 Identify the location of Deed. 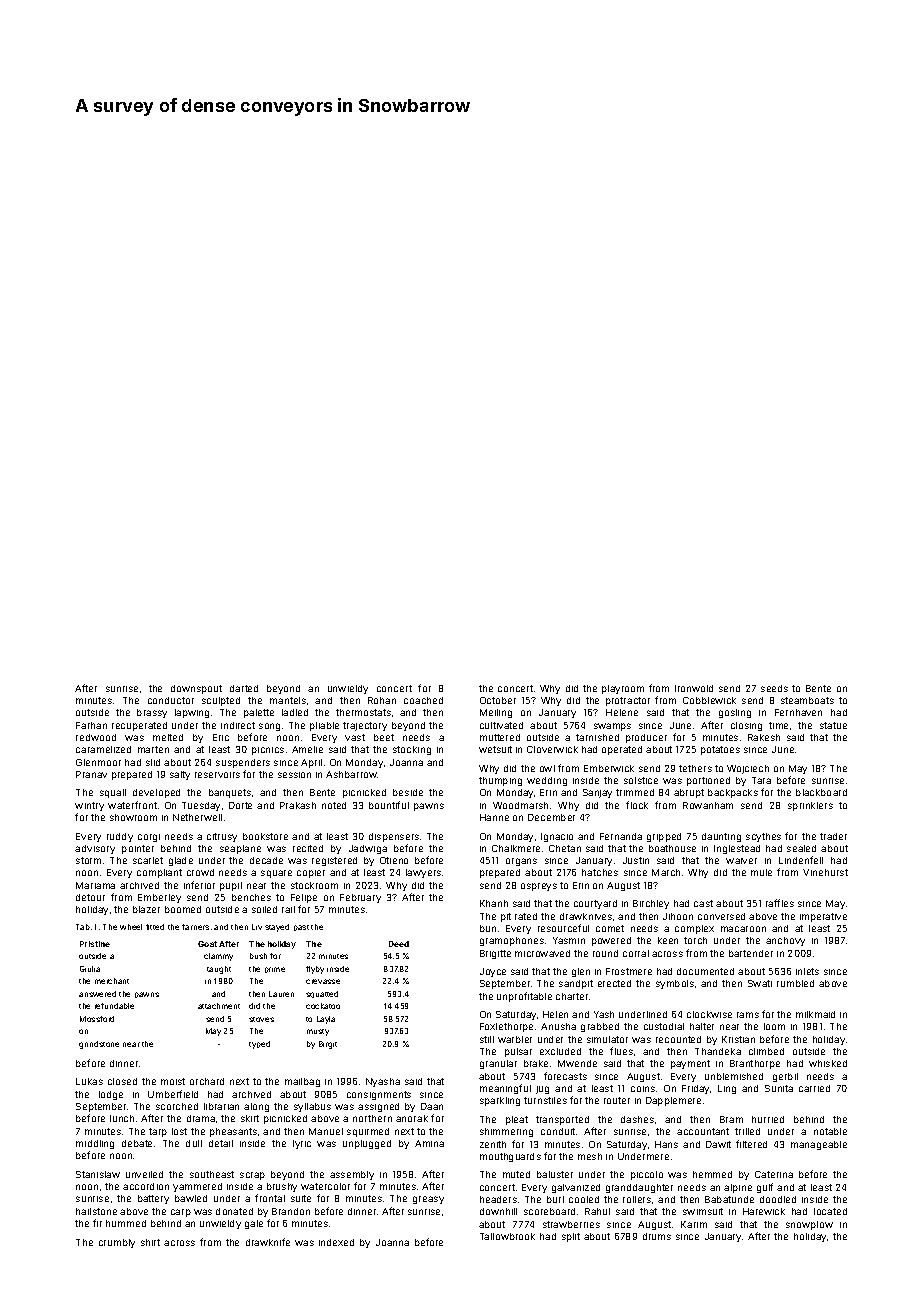
(399, 944).
